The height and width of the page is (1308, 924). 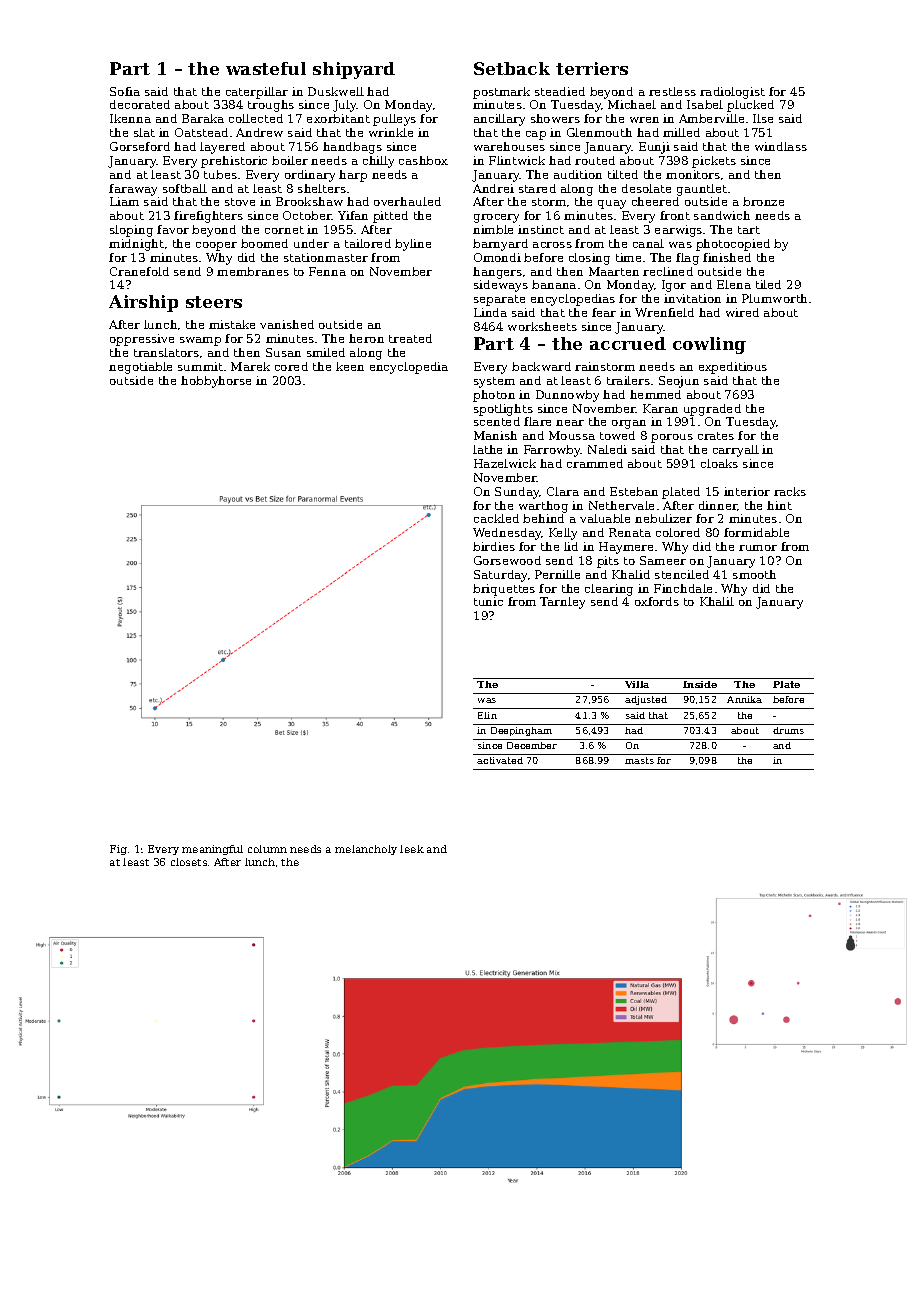 What do you see at coordinates (562, 603) in the page?
I see `Tarnley` at bounding box center [562, 603].
